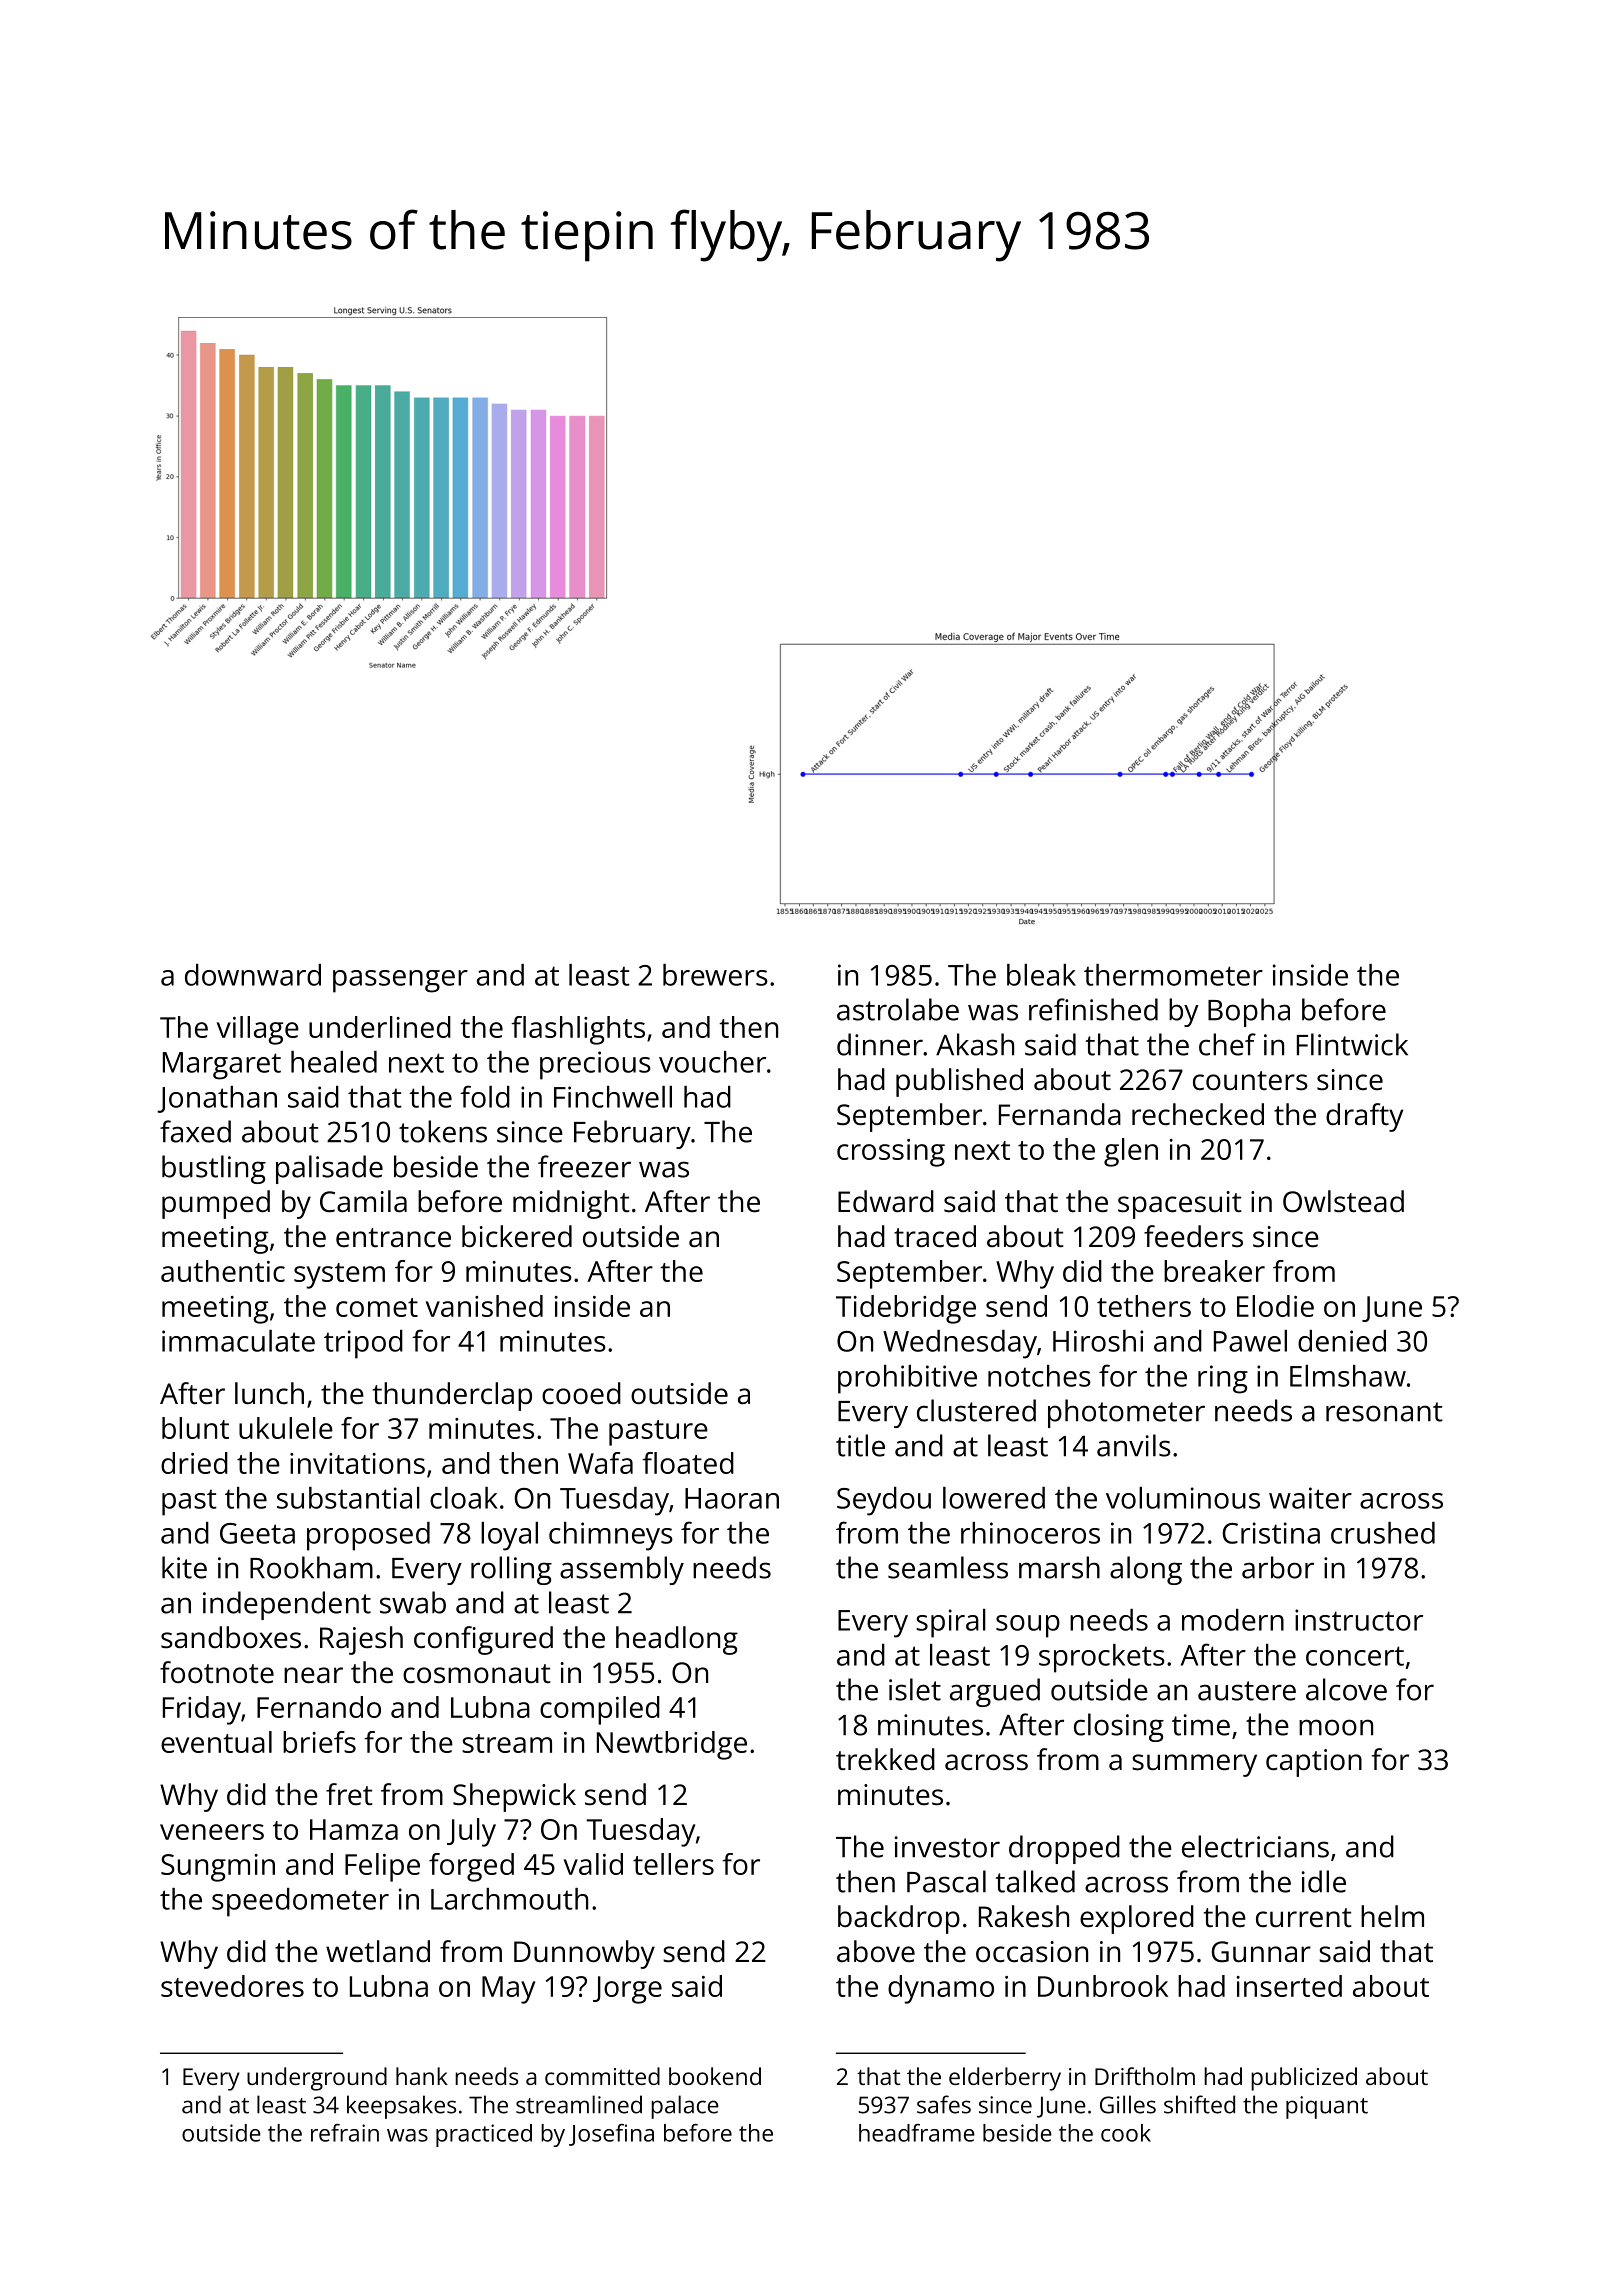  What do you see at coordinates (673, 1864) in the screenshot?
I see `tellers` at bounding box center [673, 1864].
